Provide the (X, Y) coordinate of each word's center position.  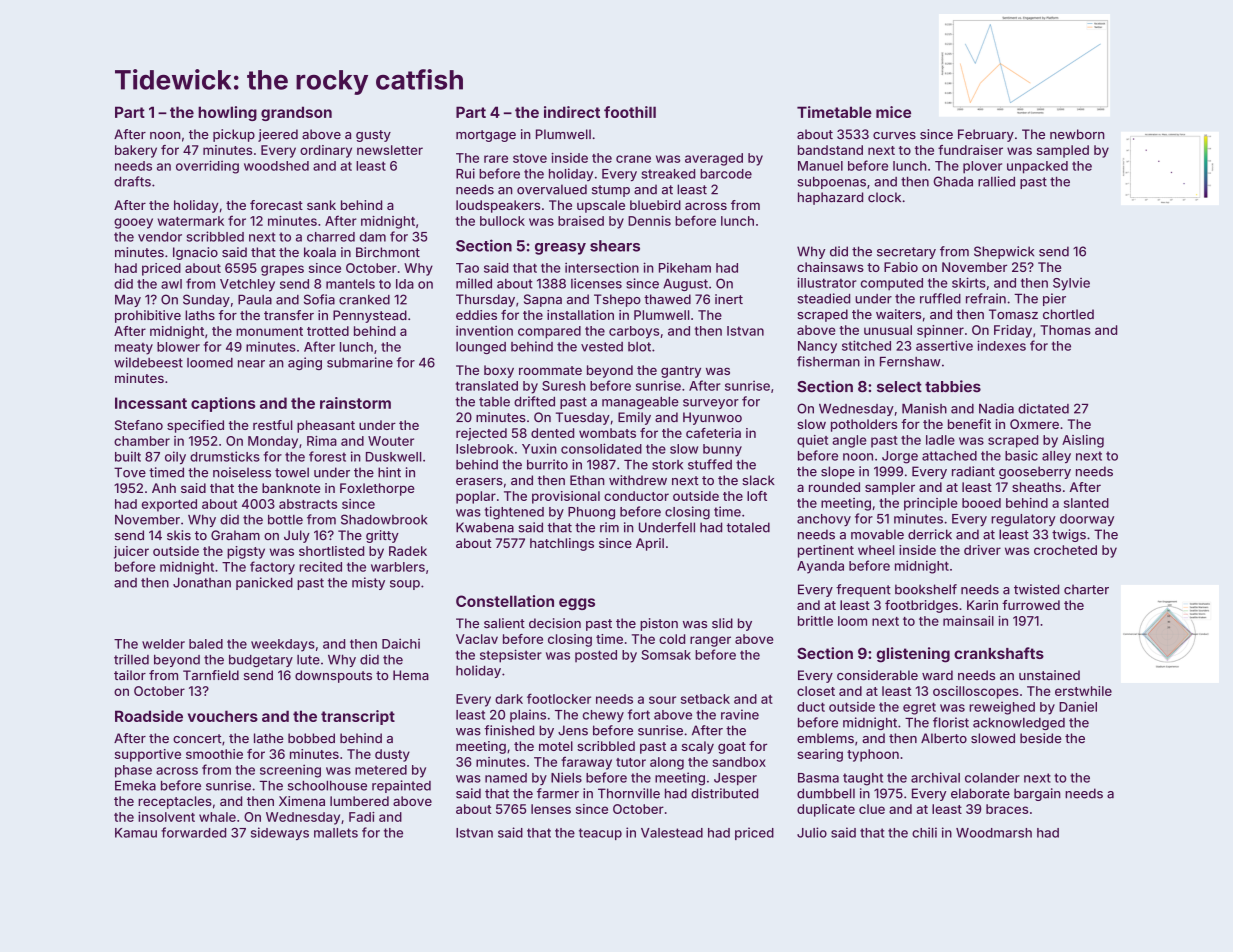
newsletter (390, 150)
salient (504, 623)
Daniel (1078, 706)
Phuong (591, 513)
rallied (996, 181)
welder (163, 644)
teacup (600, 834)
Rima (322, 441)
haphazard (830, 198)
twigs (1069, 535)
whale (217, 817)
